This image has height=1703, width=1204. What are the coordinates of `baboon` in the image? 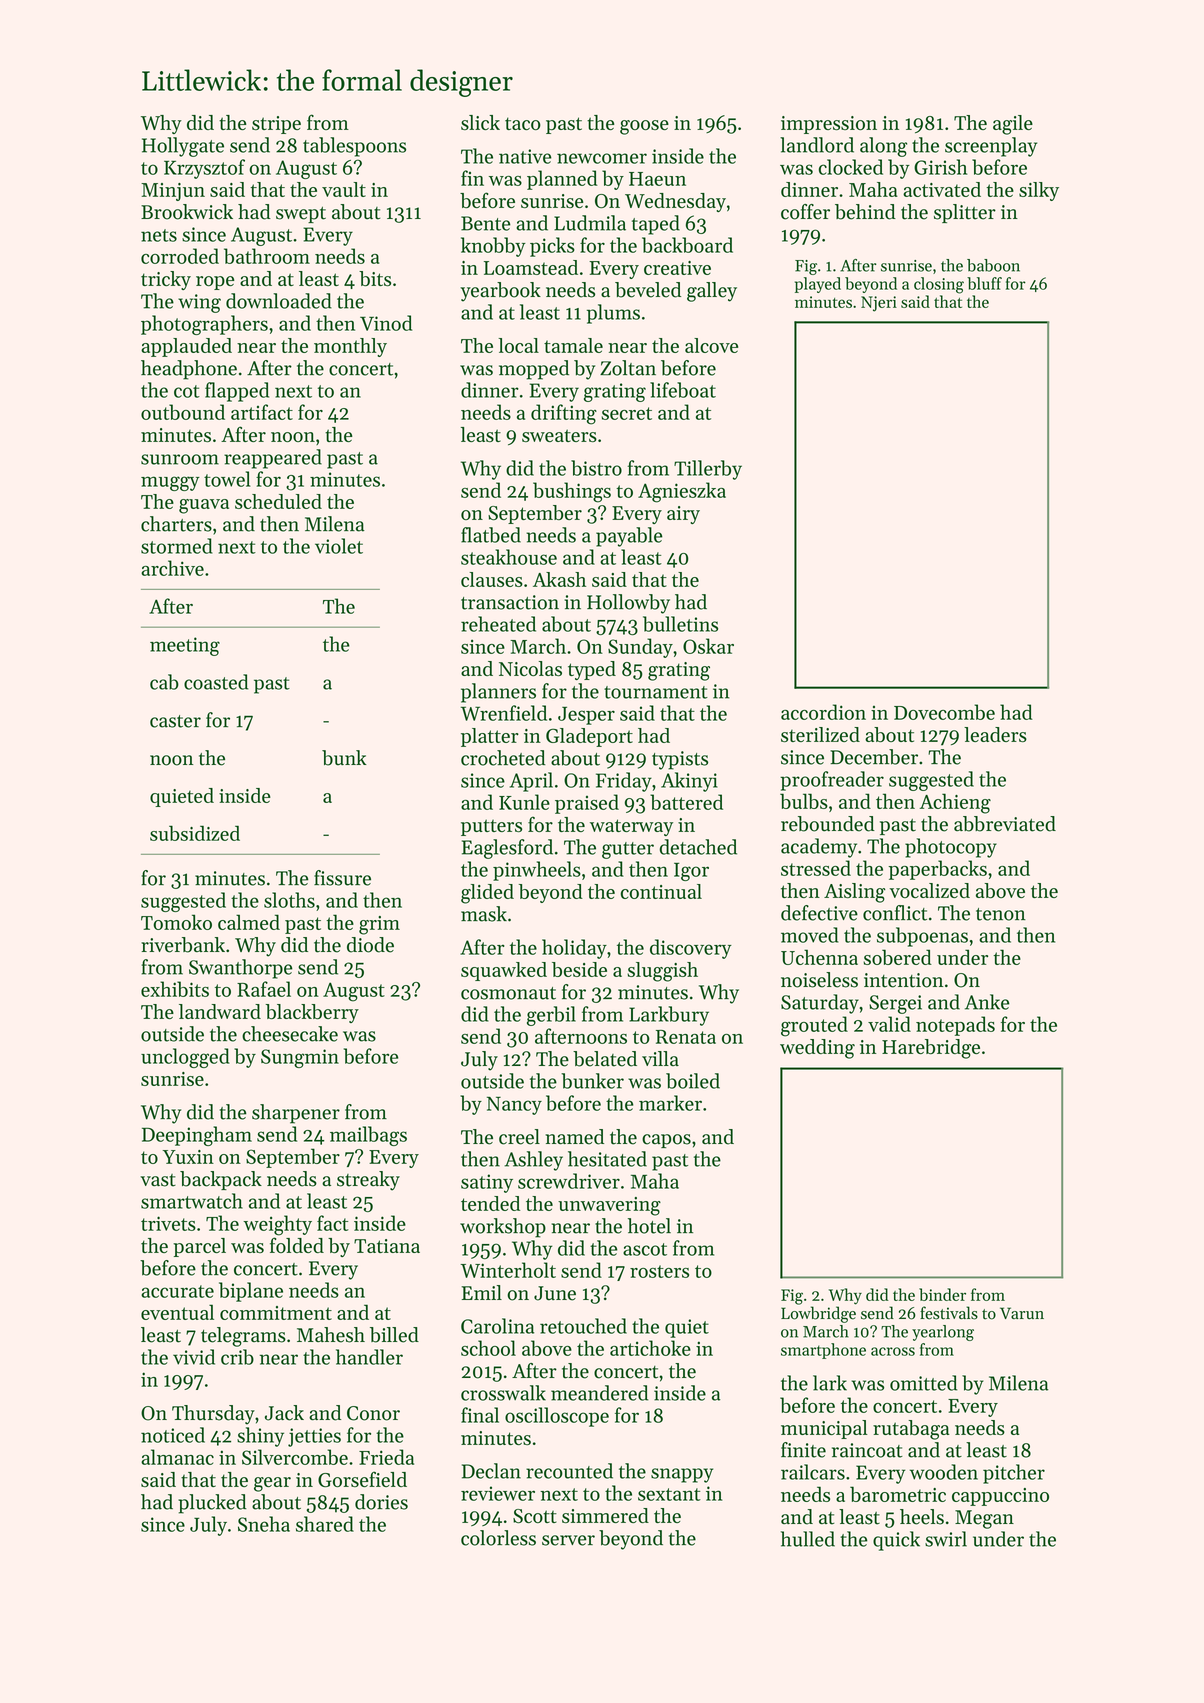 It's located at (993, 265).
